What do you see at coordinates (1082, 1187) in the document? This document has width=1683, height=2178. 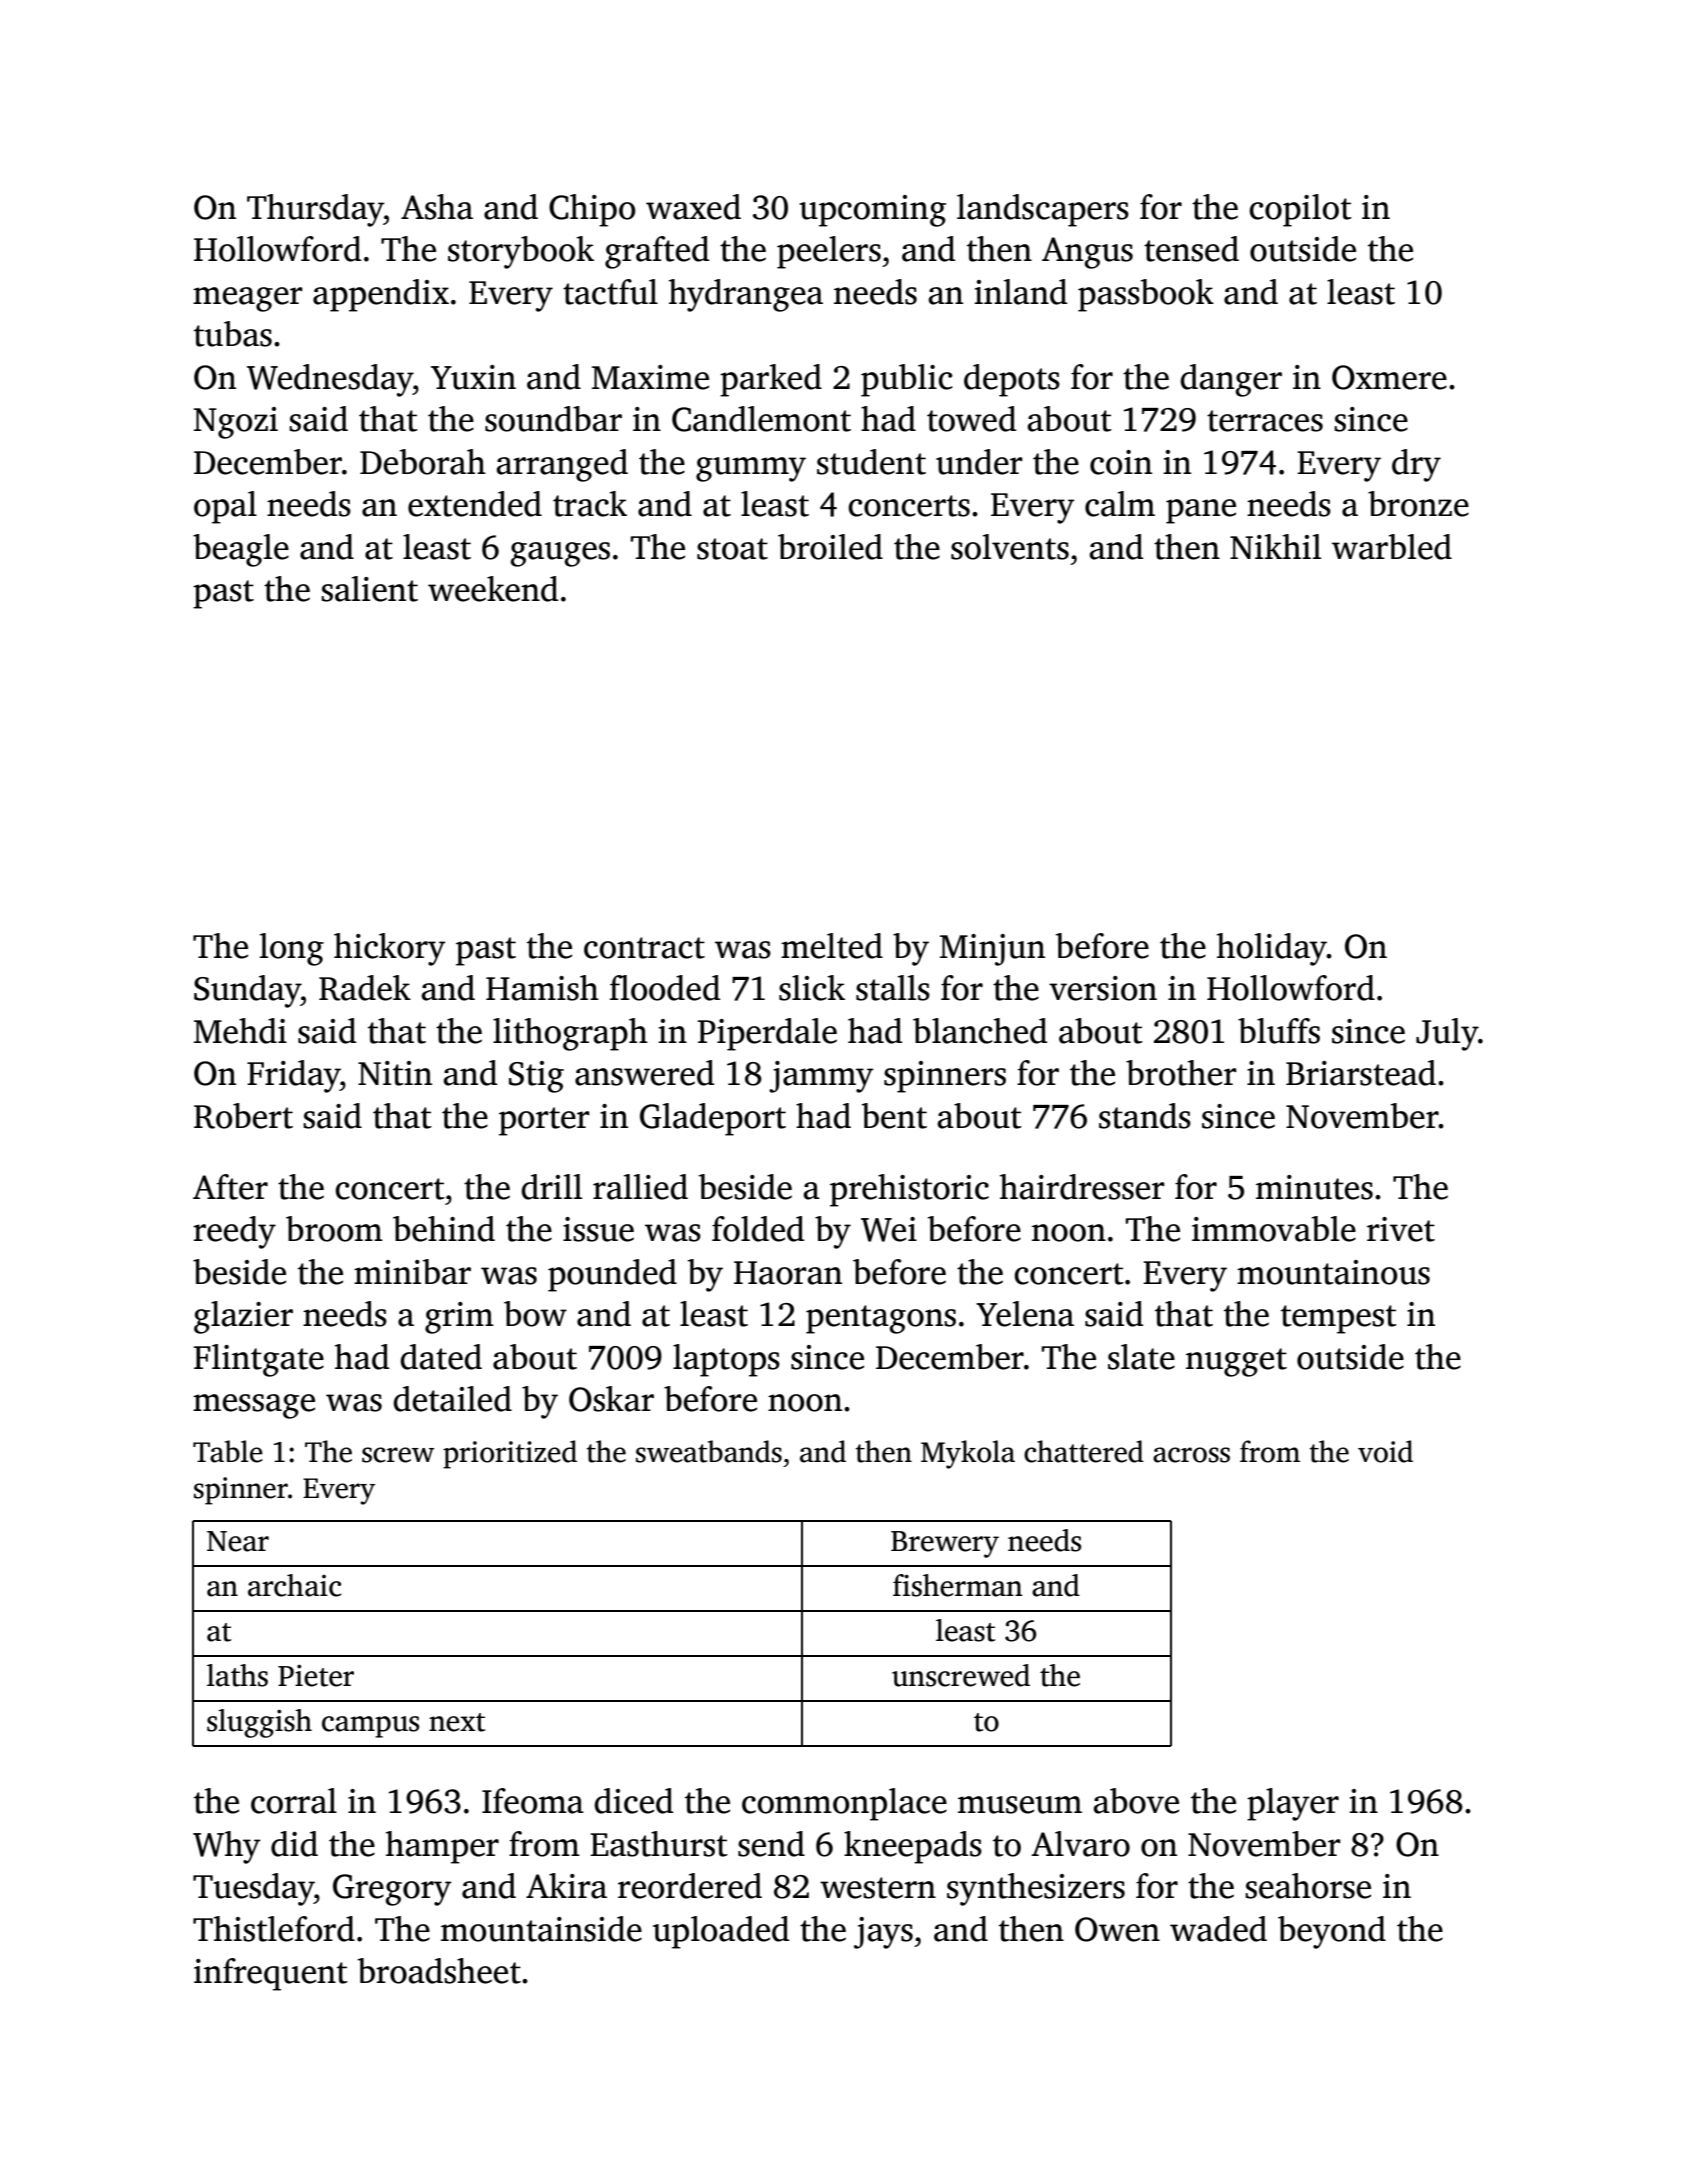 I see `hairdresser` at bounding box center [1082, 1187].
